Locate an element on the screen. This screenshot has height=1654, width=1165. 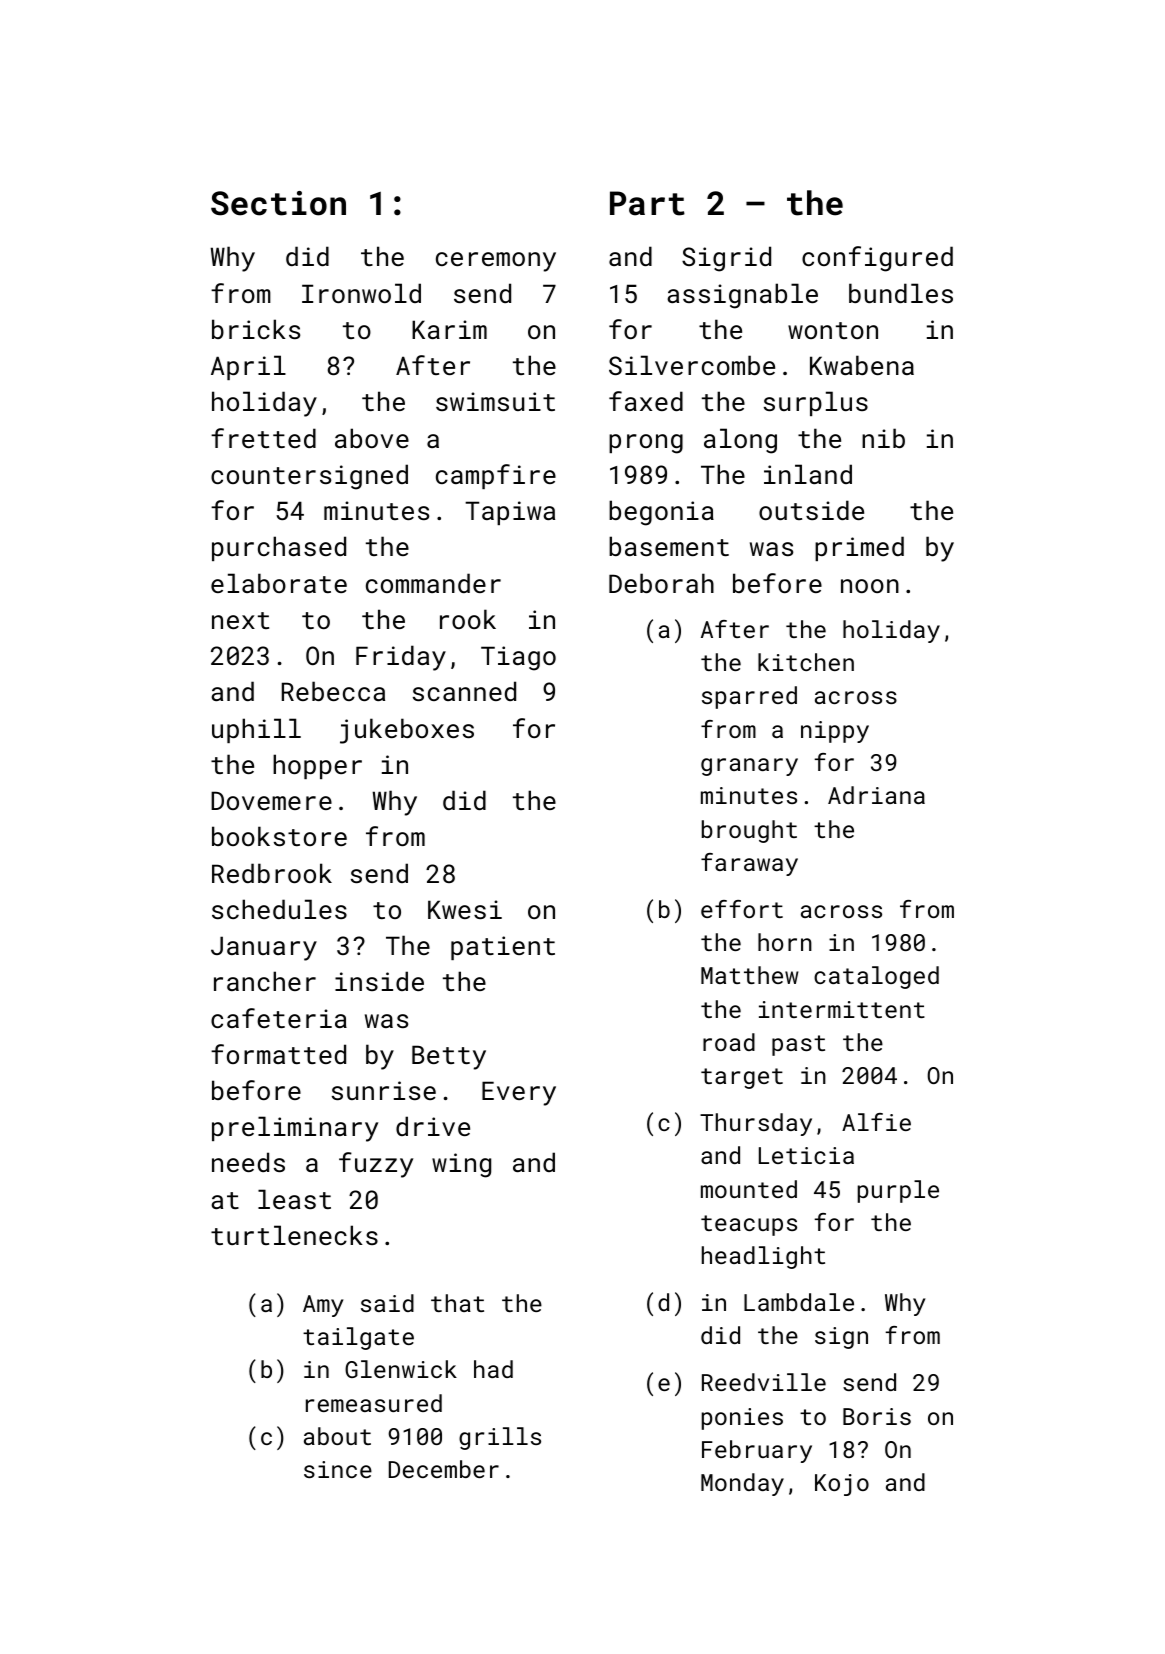
ceremony is located at coordinates (496, 262).
